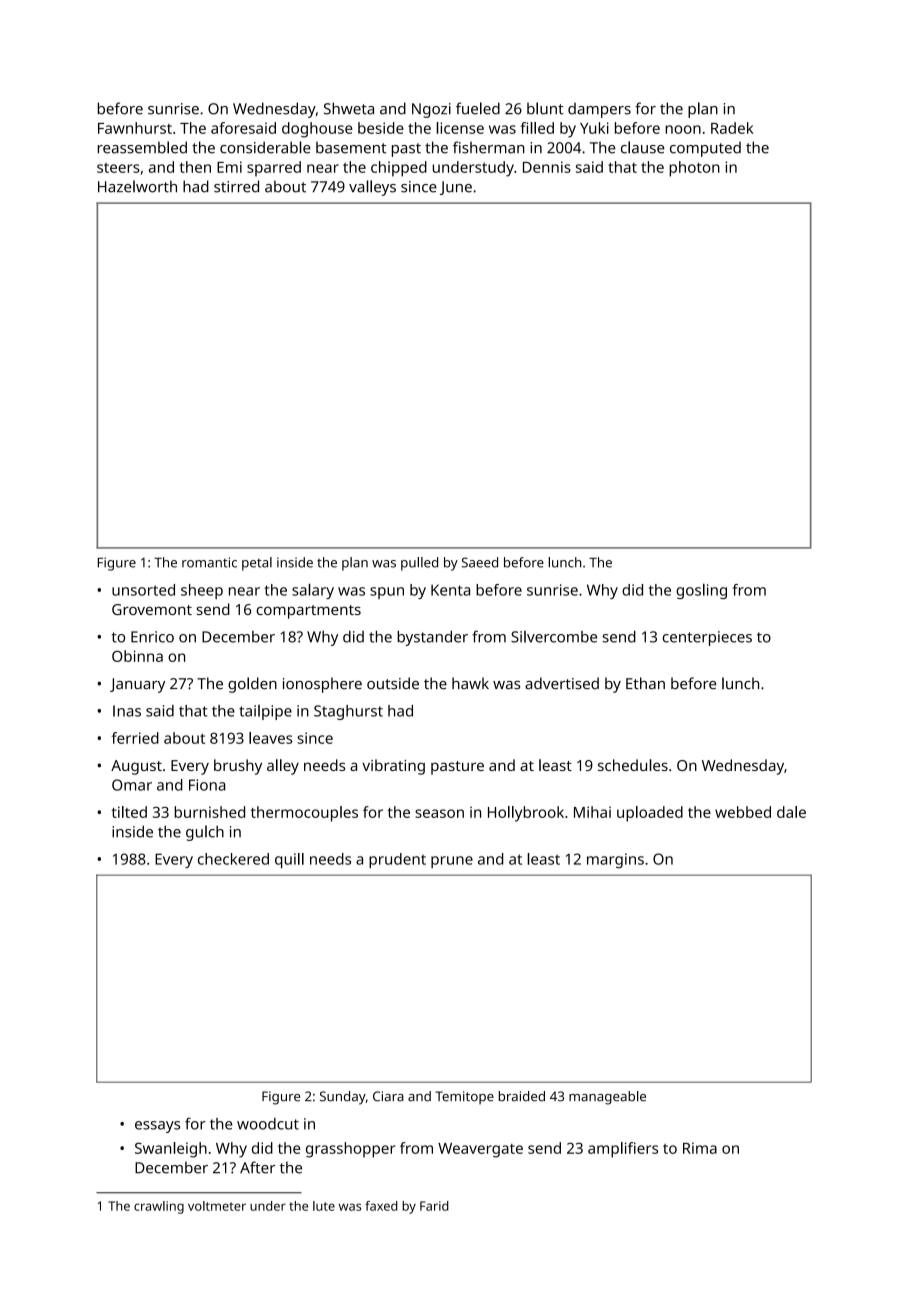 The image size is (908, 1316). I want to click on dampers, so click(599, 110).
